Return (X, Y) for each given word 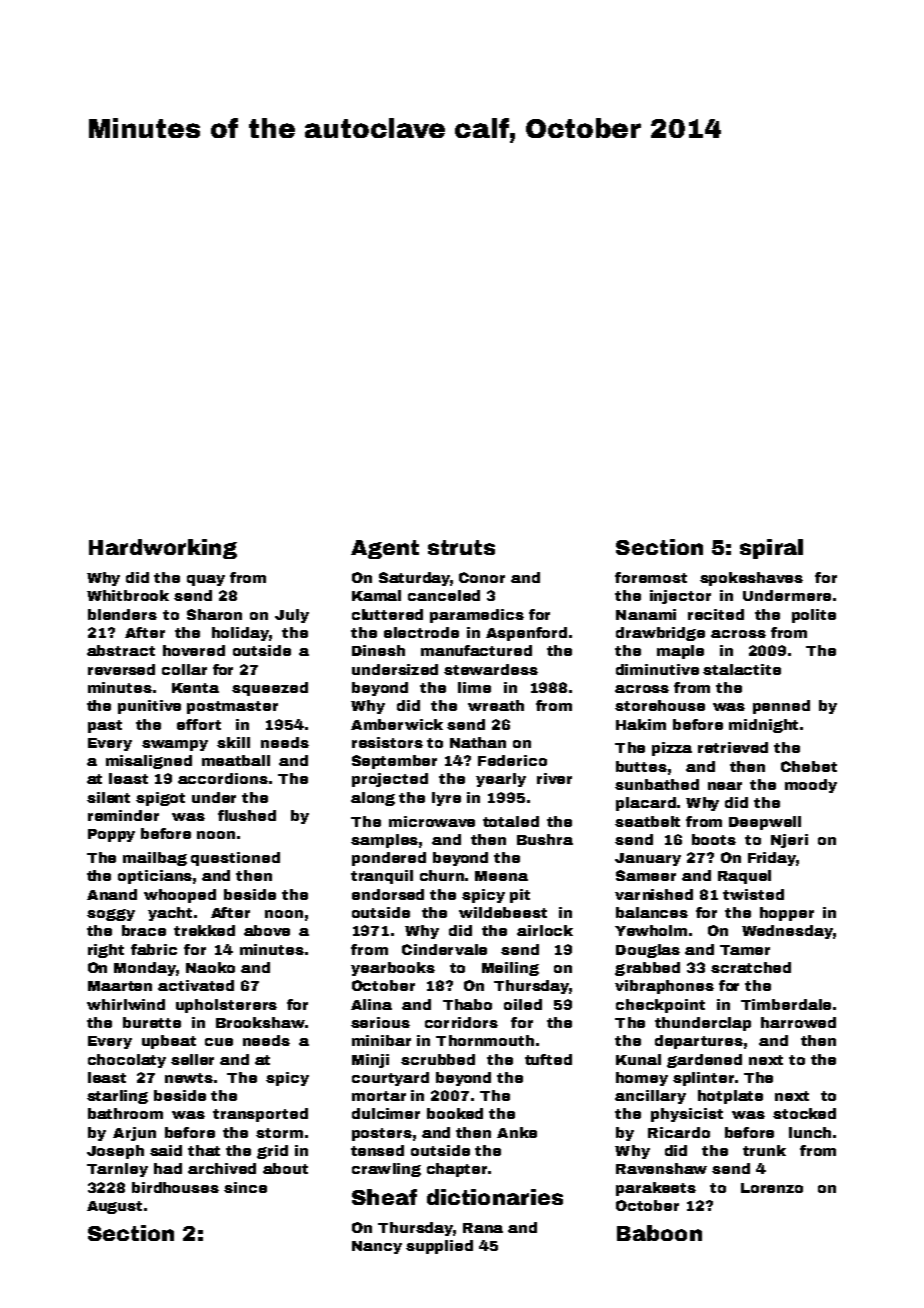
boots (714, 839)
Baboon (659, 1233)
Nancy (377, 1247)
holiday (240, 634)
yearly (501, 780)
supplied (439, 1247)
